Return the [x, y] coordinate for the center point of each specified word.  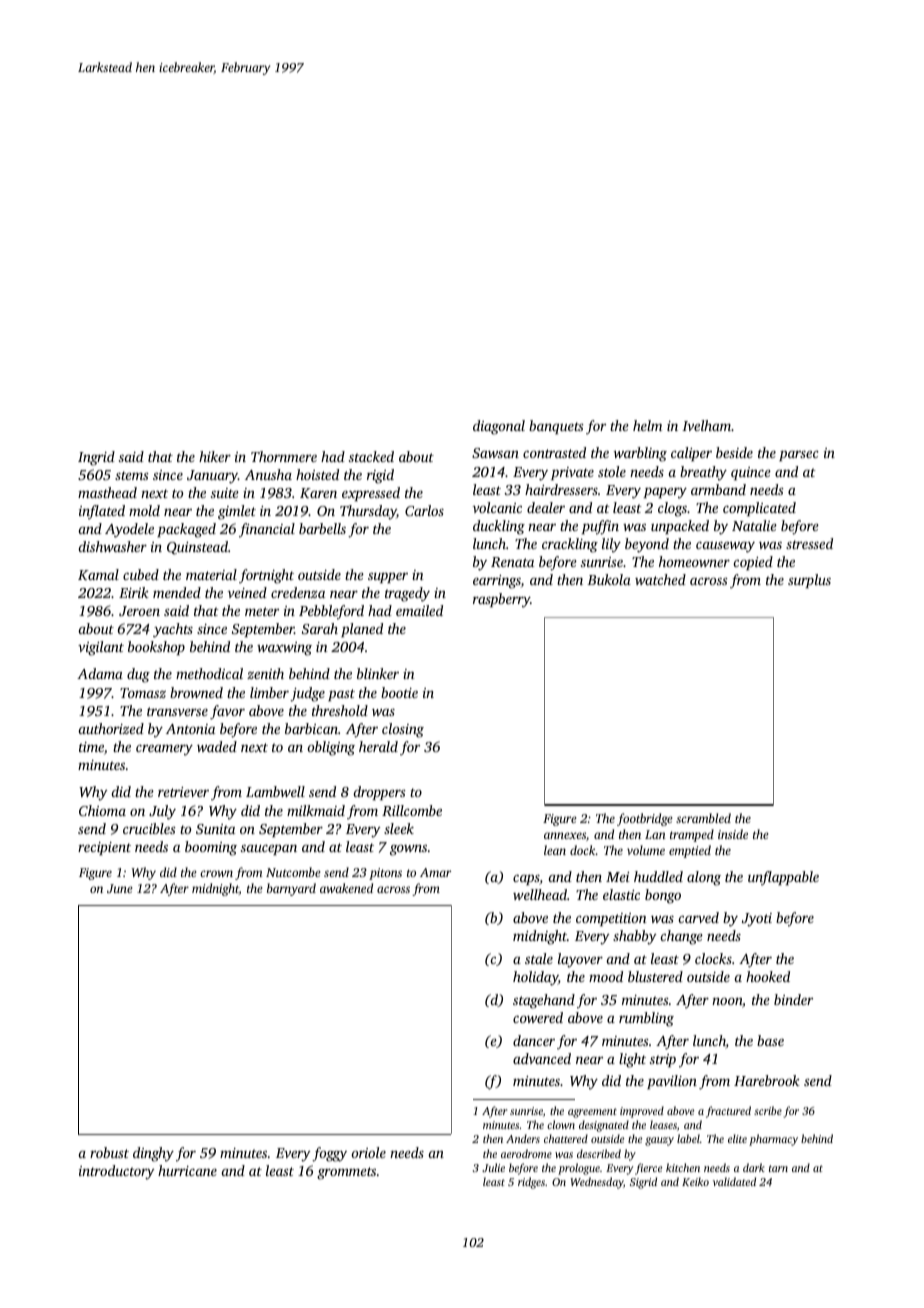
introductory [117, 1172]
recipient [104, 848]
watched [660, 579]
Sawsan [495, 453]
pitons [385, 874]
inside [733, 834]
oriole [368, 1152]
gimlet [237, 512]
